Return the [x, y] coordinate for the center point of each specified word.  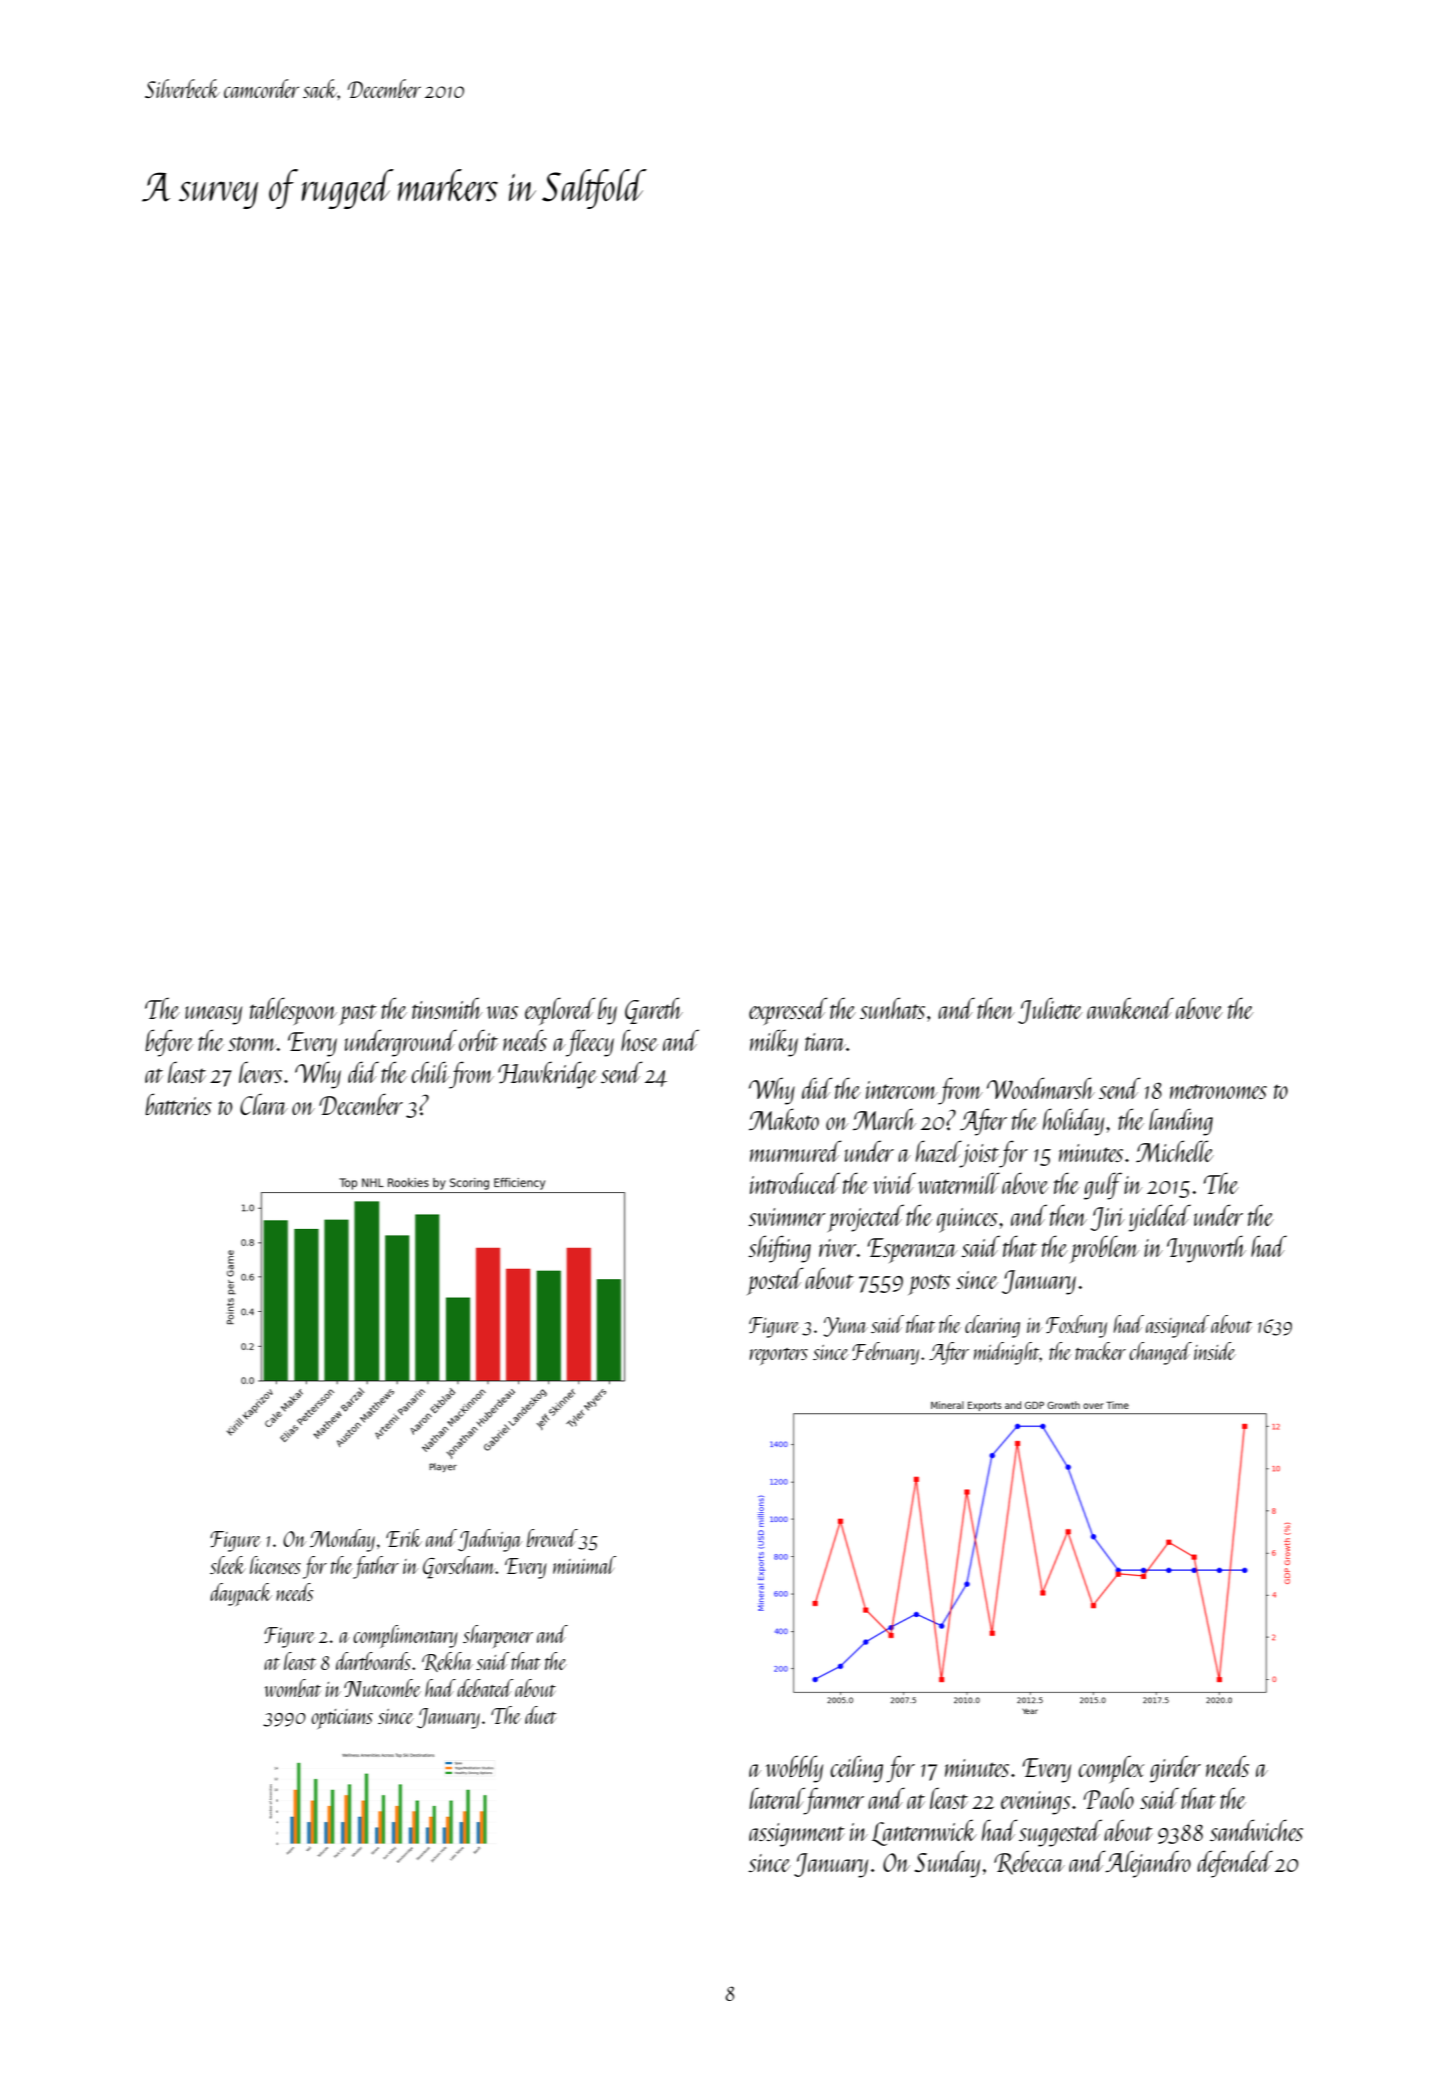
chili [430, 1072]
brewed [552, 1538]
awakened [1130, 1008]
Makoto [784, 1119]
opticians [342, 1719]
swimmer [787, 1217]
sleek [228, 1565]
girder [1175, 1769]
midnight [1007, 1353]
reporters [779, 1356]
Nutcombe [382, 1688]
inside [1215, 1351]
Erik [404, 1538]
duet [540, 1715]
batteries [178, 1104]
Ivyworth [1206, 1249]
